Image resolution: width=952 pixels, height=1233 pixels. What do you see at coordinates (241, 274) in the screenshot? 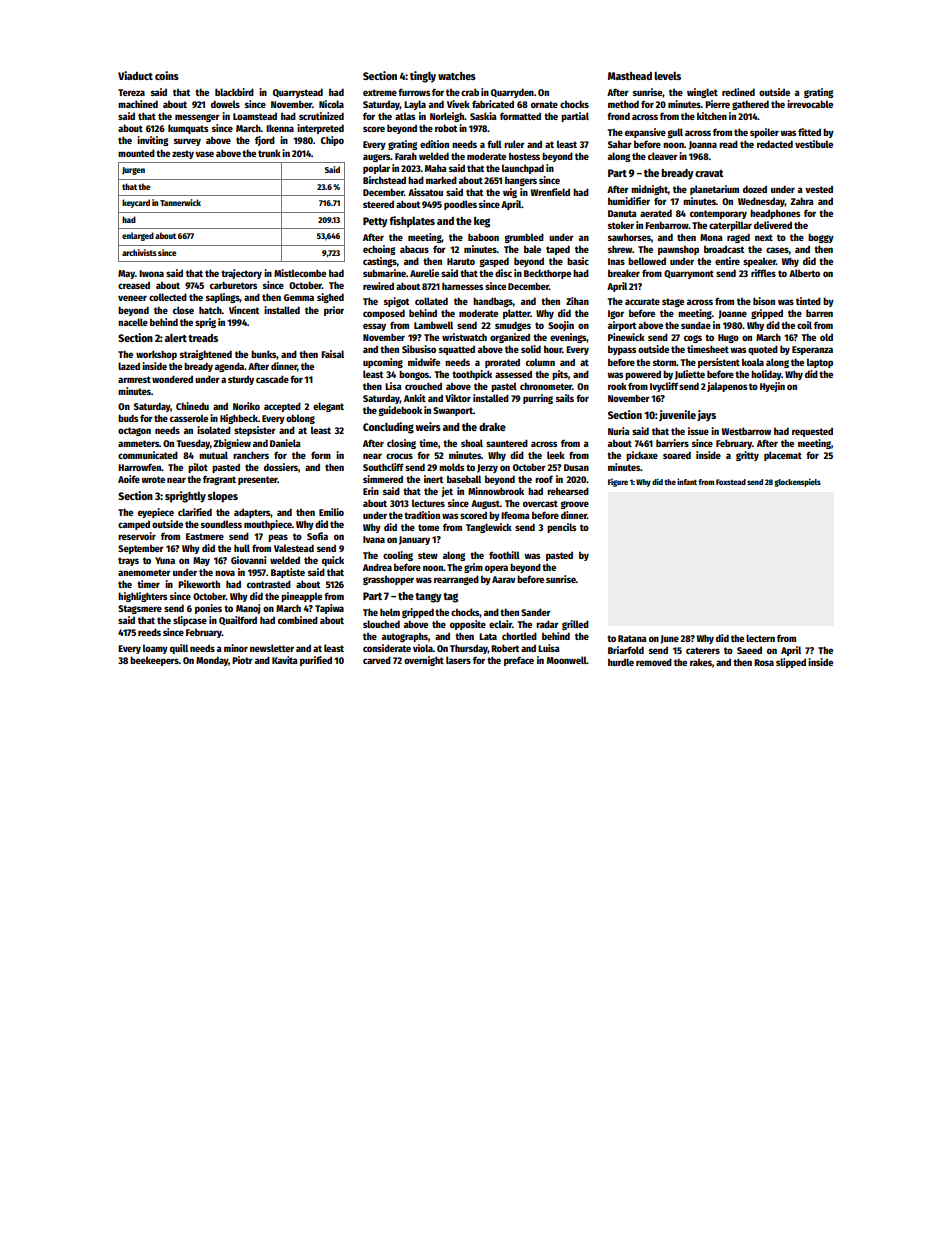
I see `trajectory` at bounding box center [241, 274].
